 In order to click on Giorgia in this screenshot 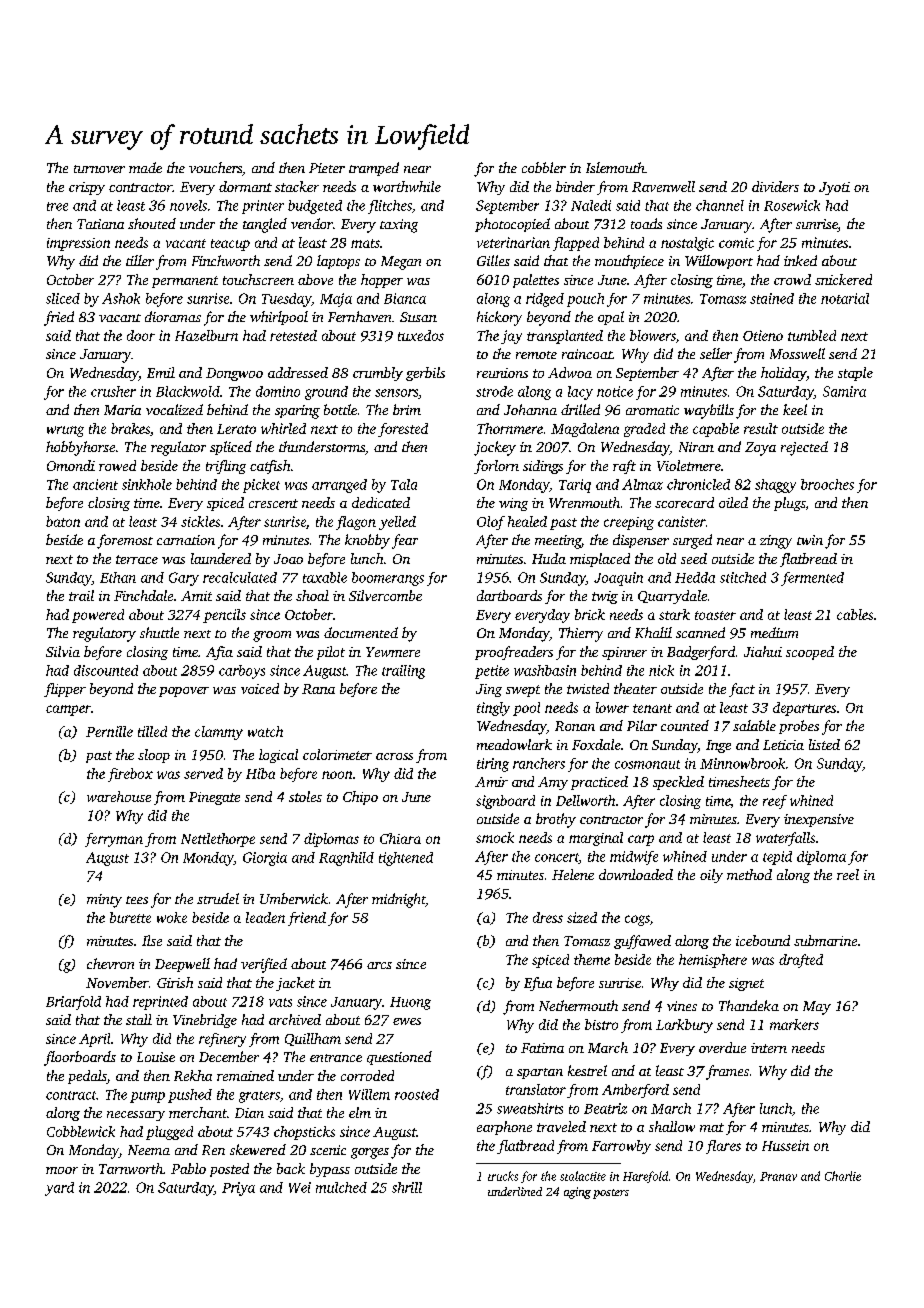, I will do `click(265, 859)`.
